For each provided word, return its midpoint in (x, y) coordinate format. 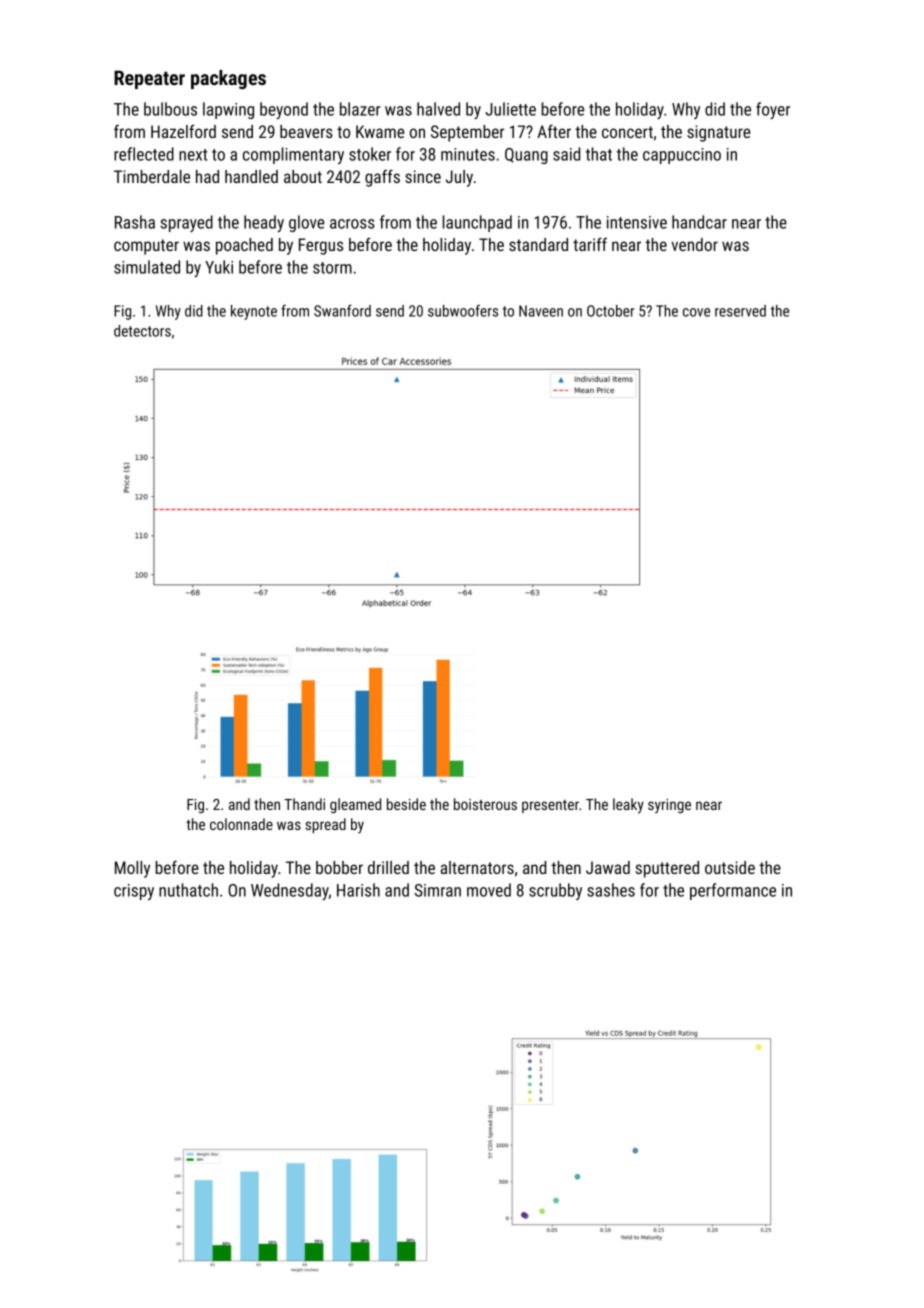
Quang (526, 156)
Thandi (304, 804)
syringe (669, 806)
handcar (699, 222)
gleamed (355, 805)
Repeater (149, 79)
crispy (134, 892)
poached (244, 246)
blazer (360, 109)
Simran (438, 890)
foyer (773, 110)
